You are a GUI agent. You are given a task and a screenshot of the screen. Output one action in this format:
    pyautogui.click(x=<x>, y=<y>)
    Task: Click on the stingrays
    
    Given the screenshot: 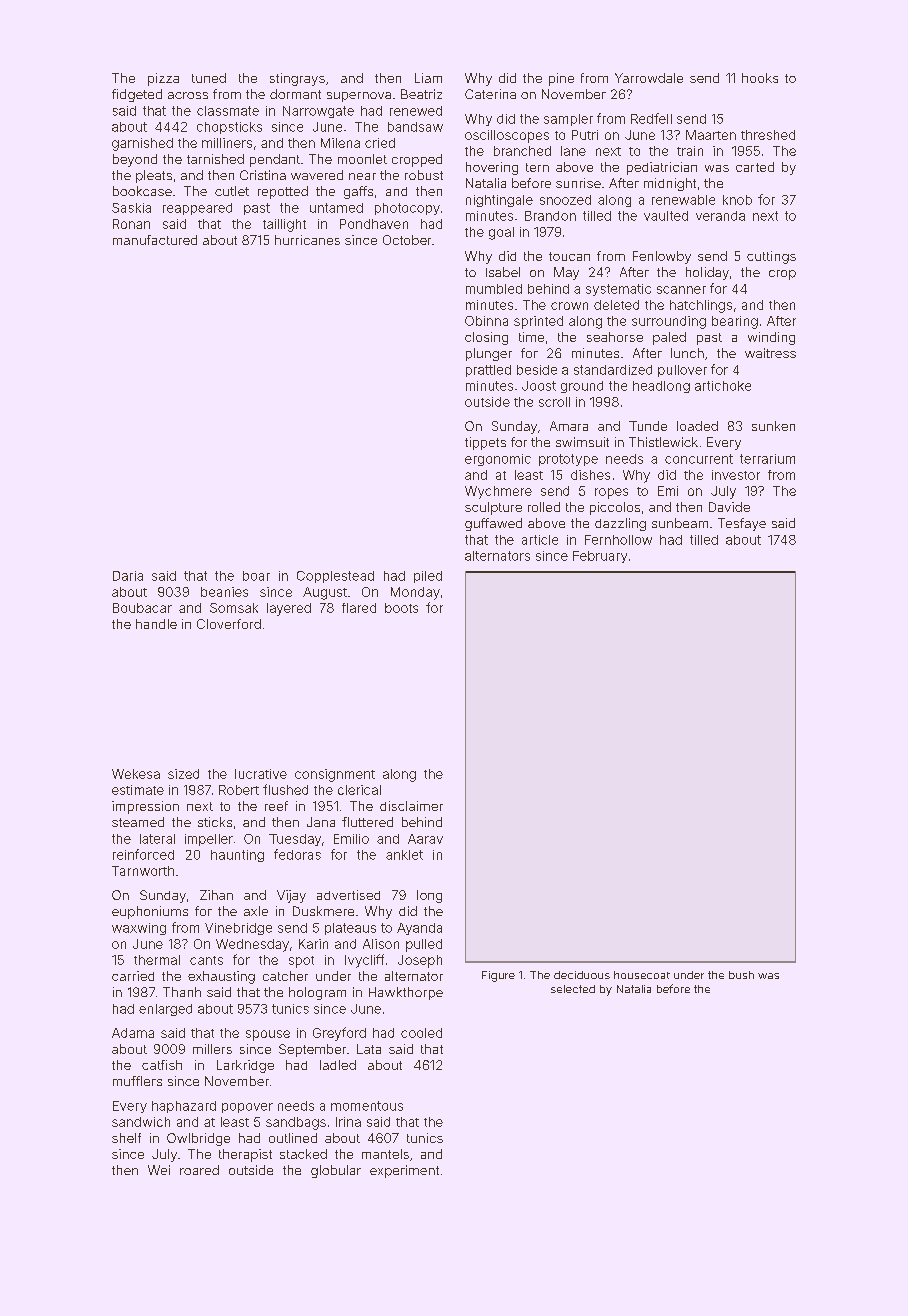 What is the action you would take?
    pyautogui.click(x=297, y=79)
